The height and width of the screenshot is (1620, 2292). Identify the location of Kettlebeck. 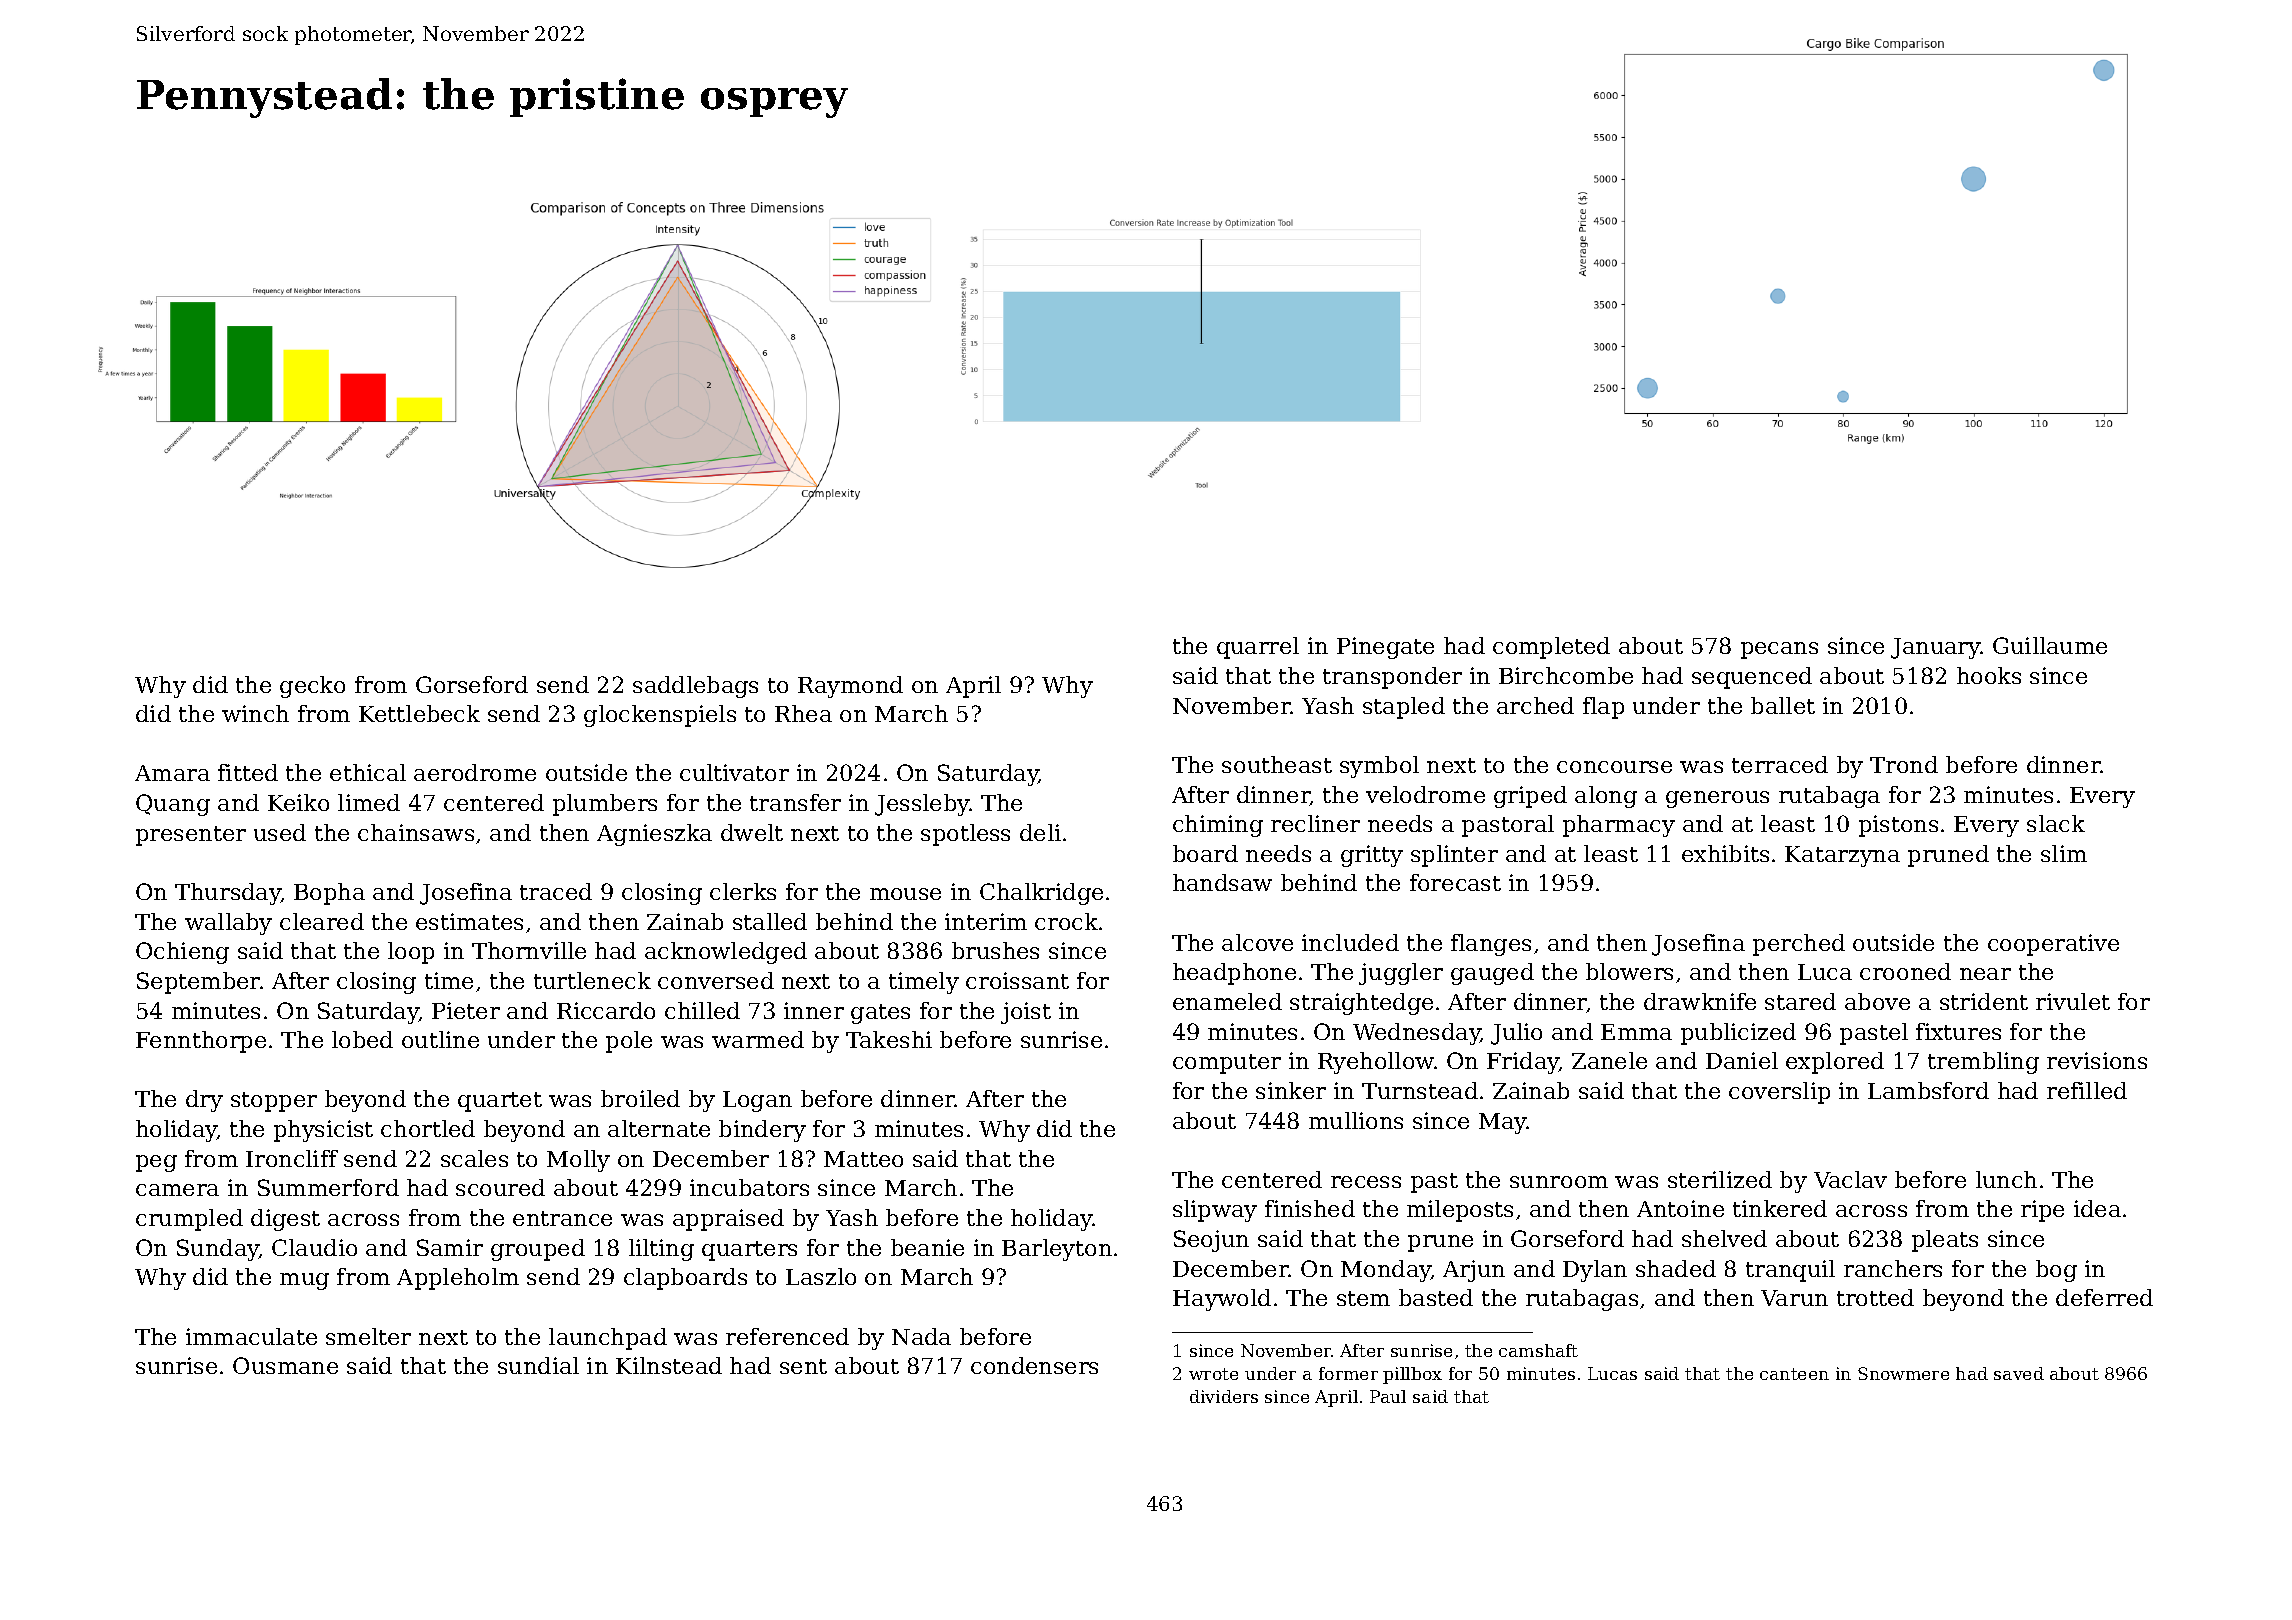
(419, 713).
